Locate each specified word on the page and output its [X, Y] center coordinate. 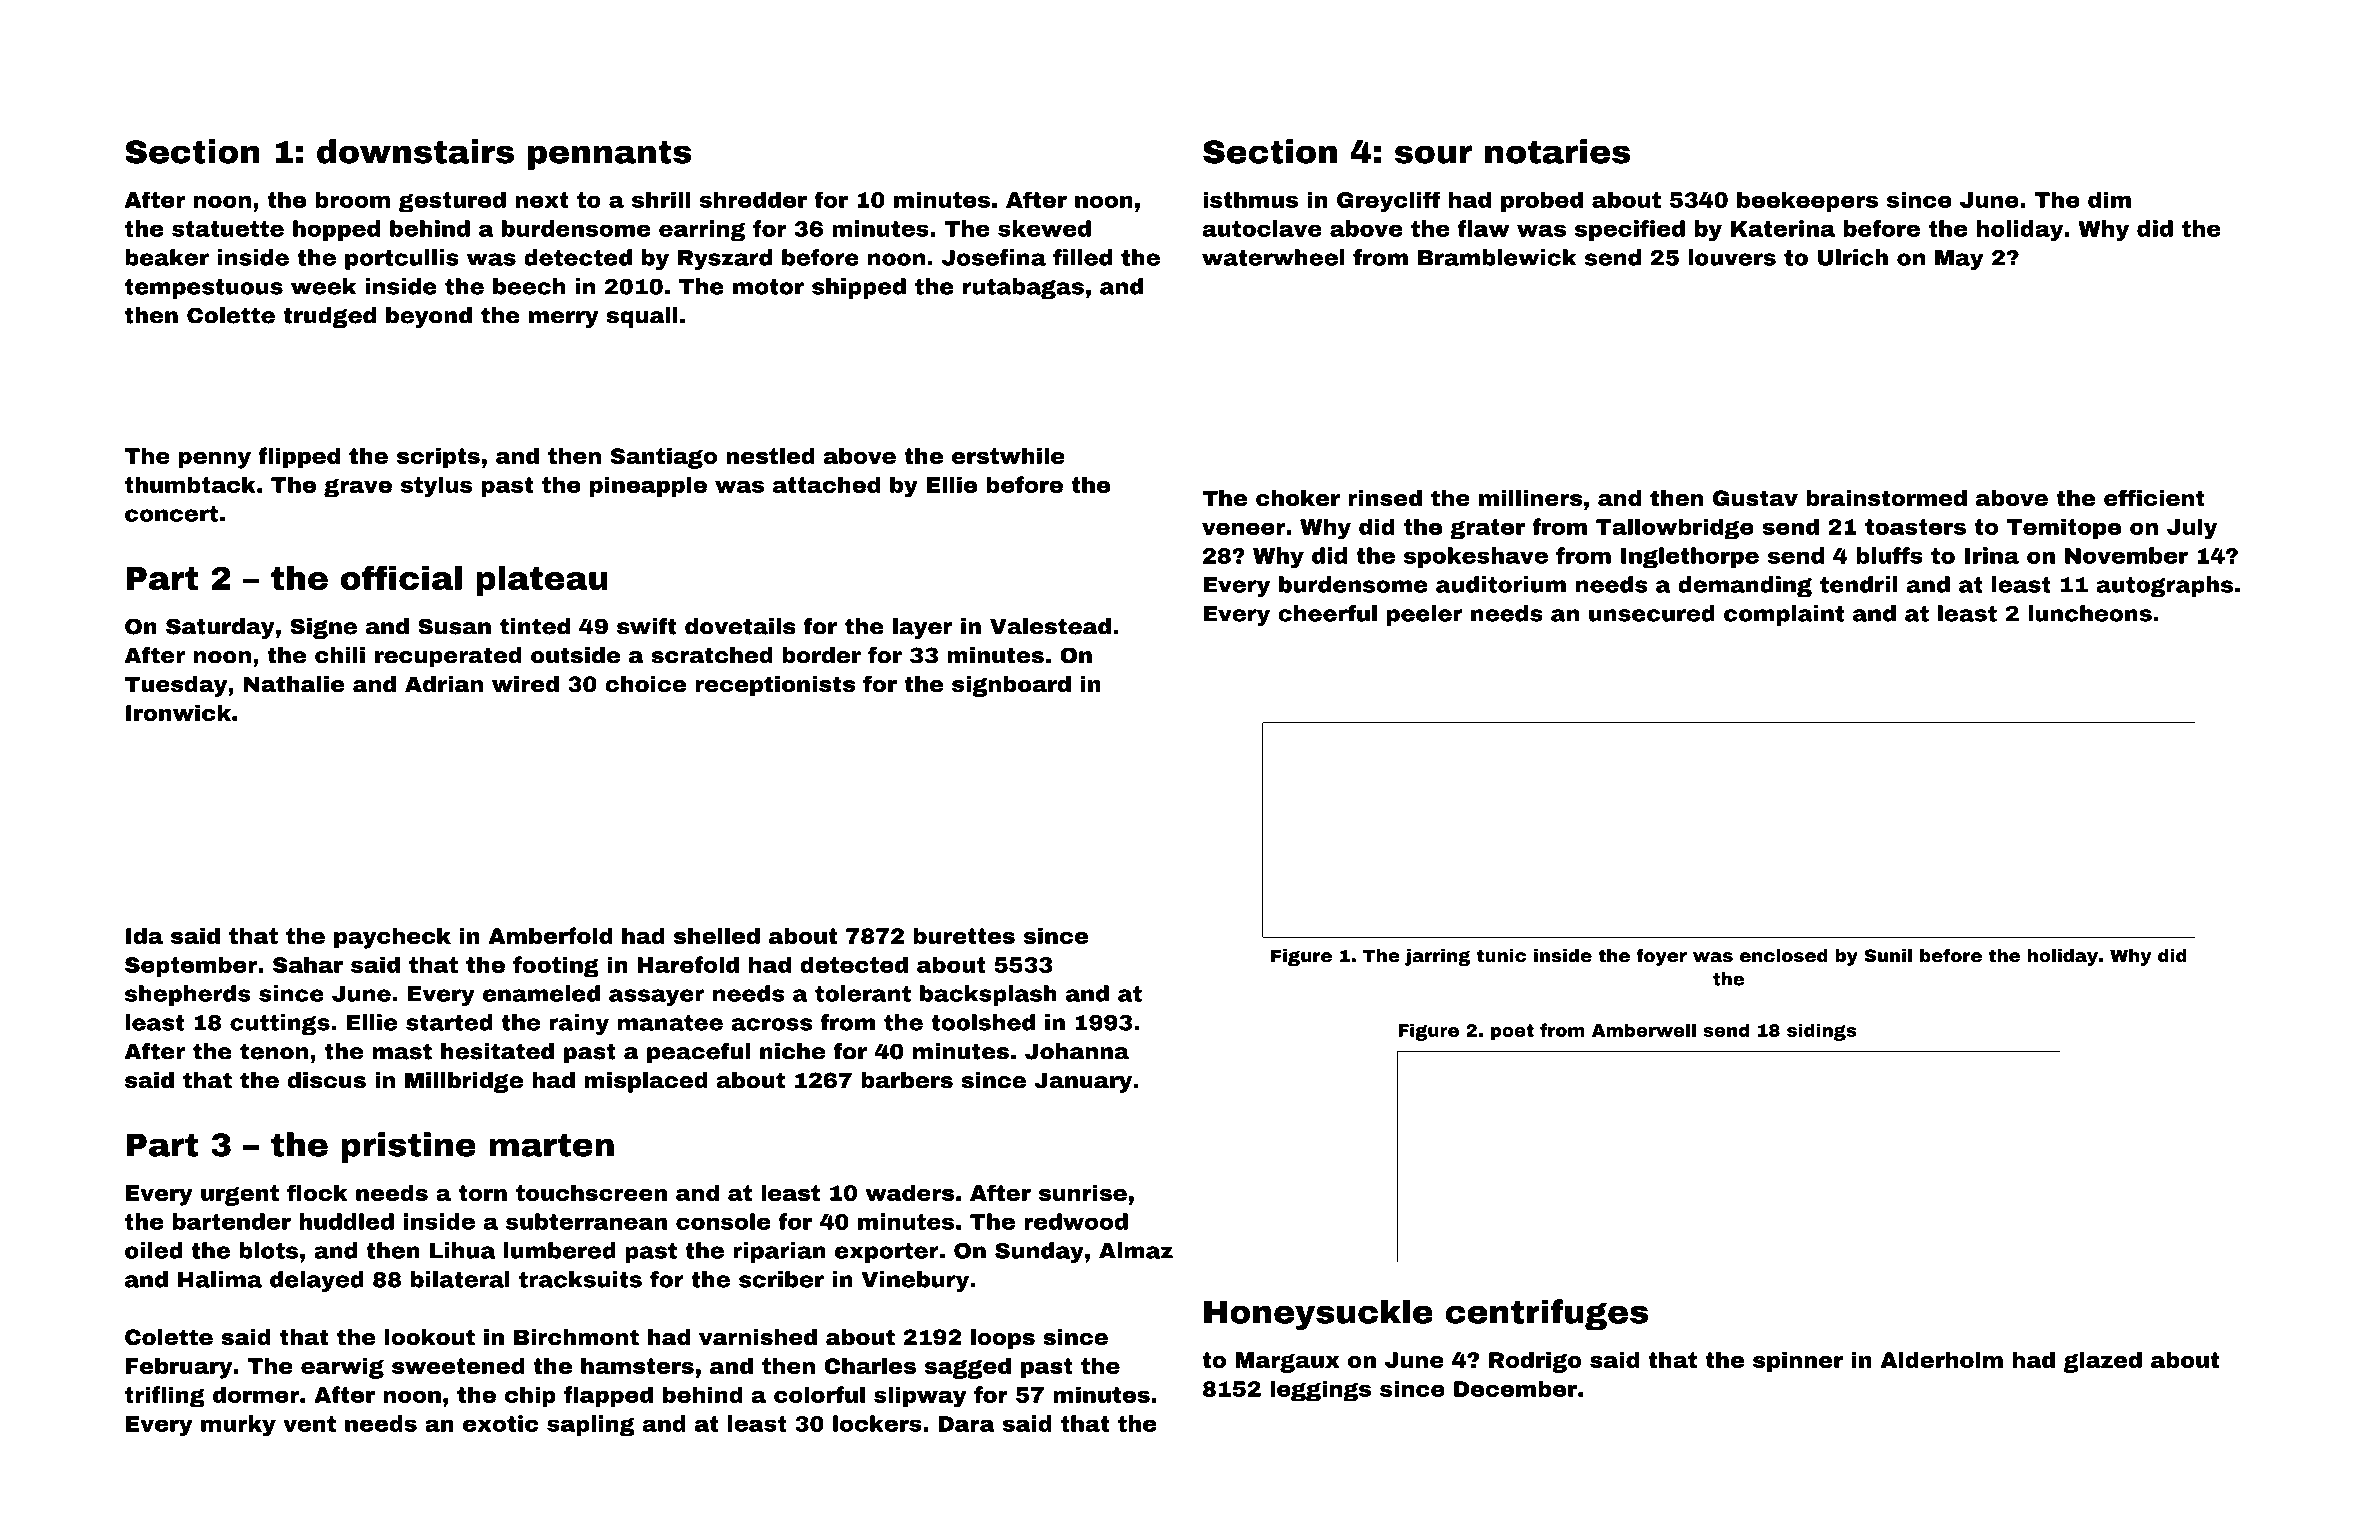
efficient [2154, 498]
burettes [964, 935]
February [179, 1368]
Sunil [1888, 955]
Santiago [664, 458]
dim [2109, 199]
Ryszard [725, 259]
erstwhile [1008, 455]
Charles [870, 1365]
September [191, 966]
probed [1542, 201]
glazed [2103, 1362]
